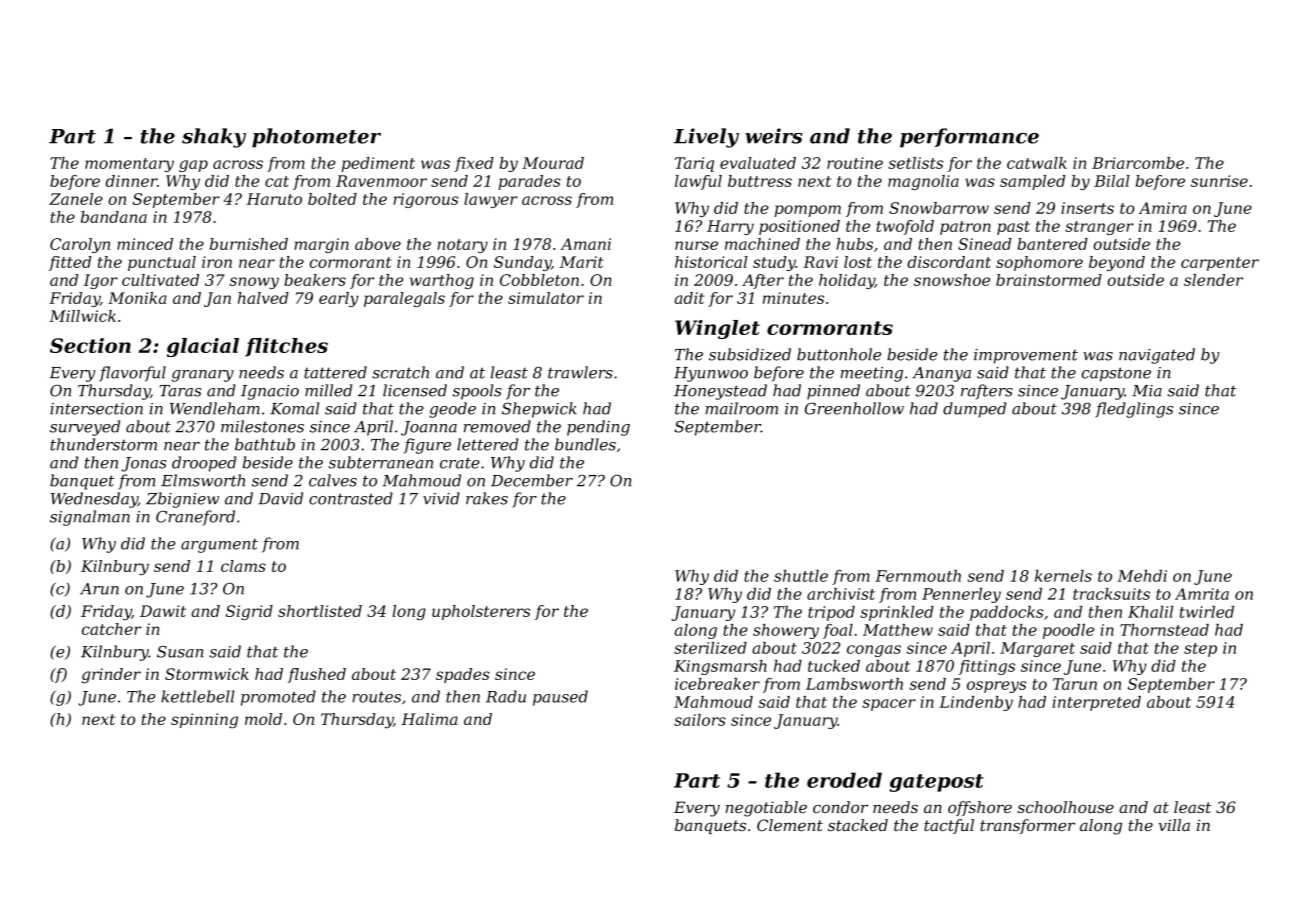 The width and height of the screenshot is (1308, 924). What do you see at coordinates (1163, 208) in the screenshot?
I see `Amira` at bounding box center [1163, 208].
